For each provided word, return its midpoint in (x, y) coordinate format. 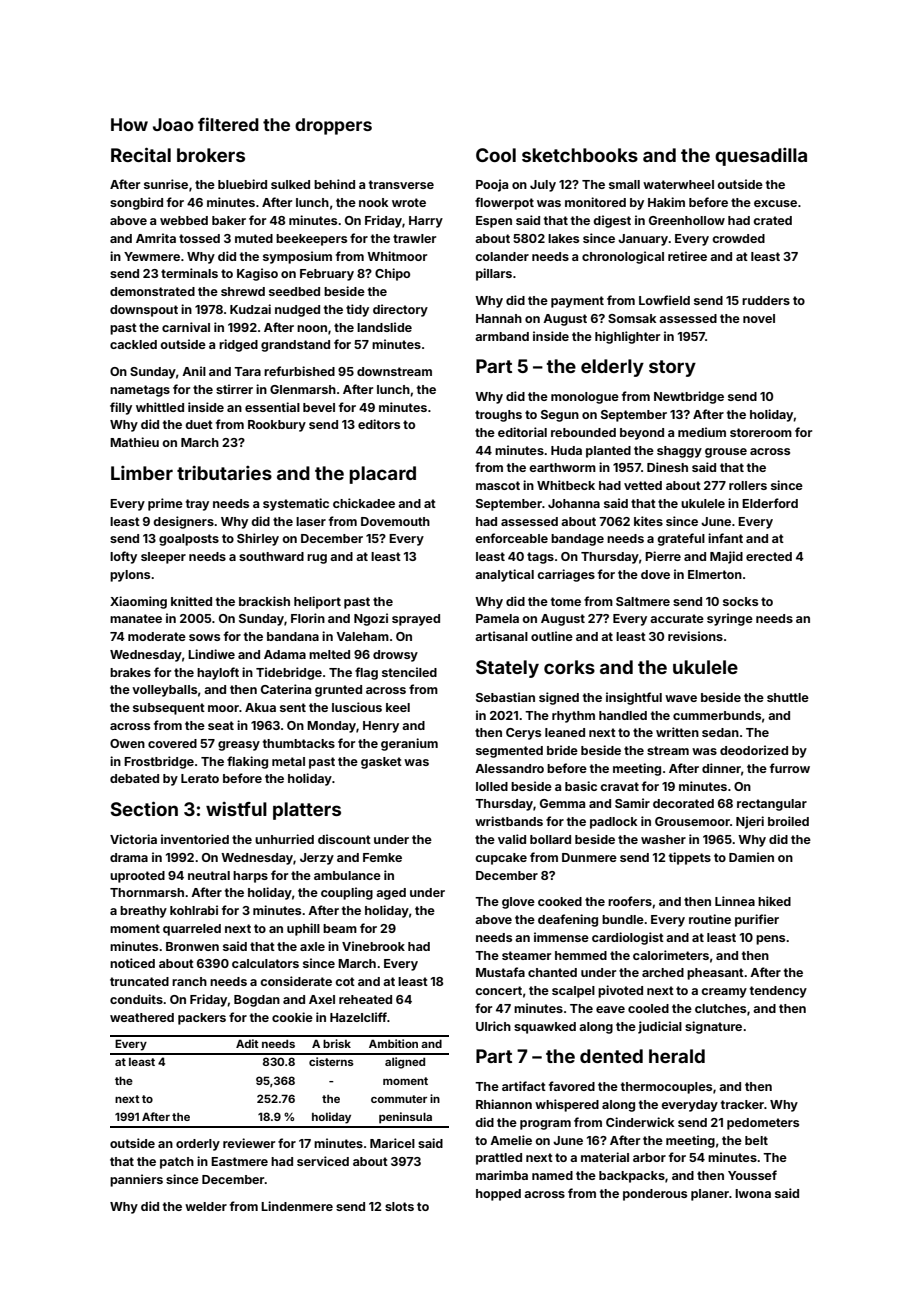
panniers (136, 1180)
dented (611, 1056)
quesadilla (761, 157)
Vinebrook (373, 946)
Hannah (499, 318)
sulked (290, 184)
